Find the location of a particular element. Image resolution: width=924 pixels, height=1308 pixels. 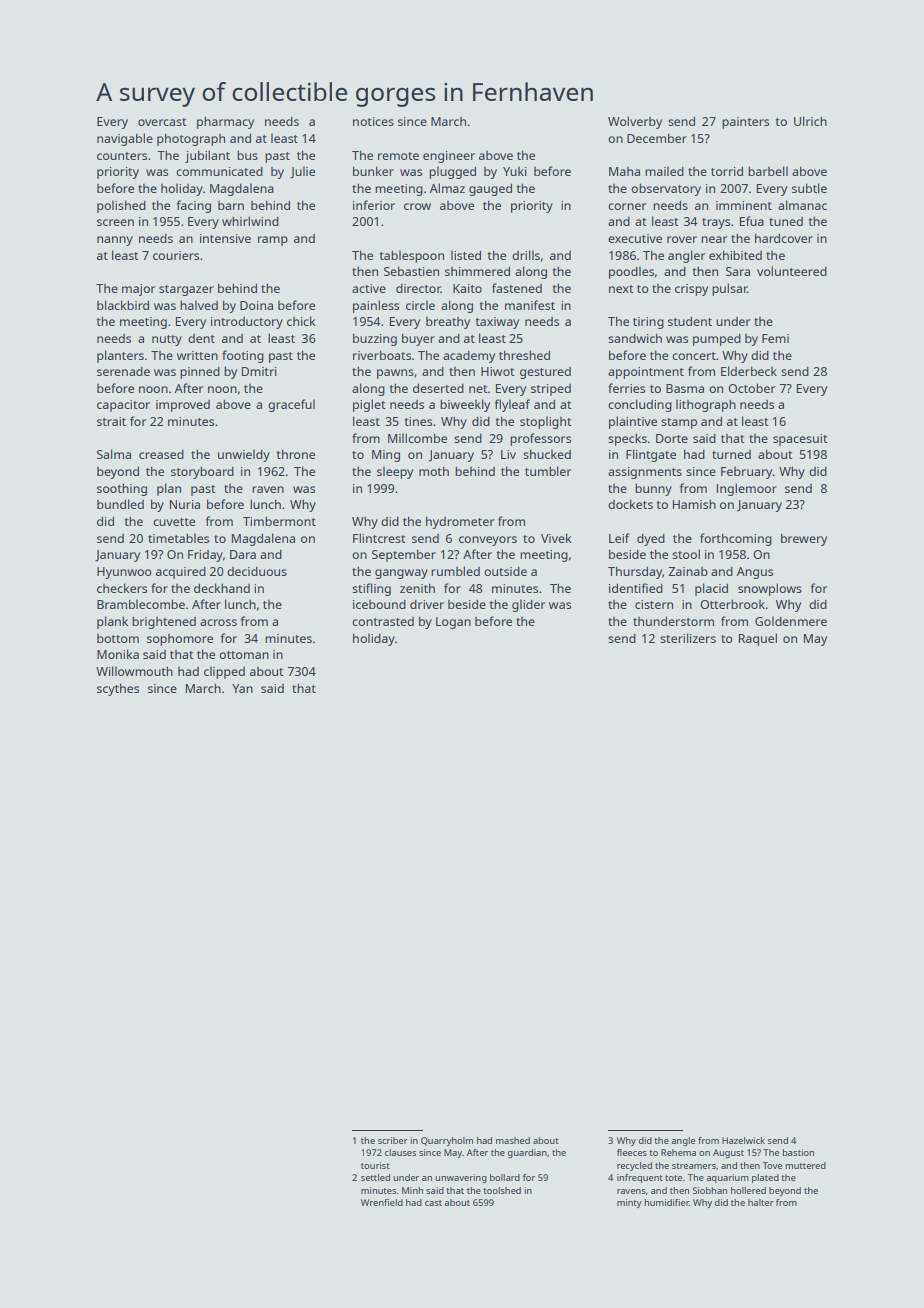

tourist is located at coordinates (375, 1165).
